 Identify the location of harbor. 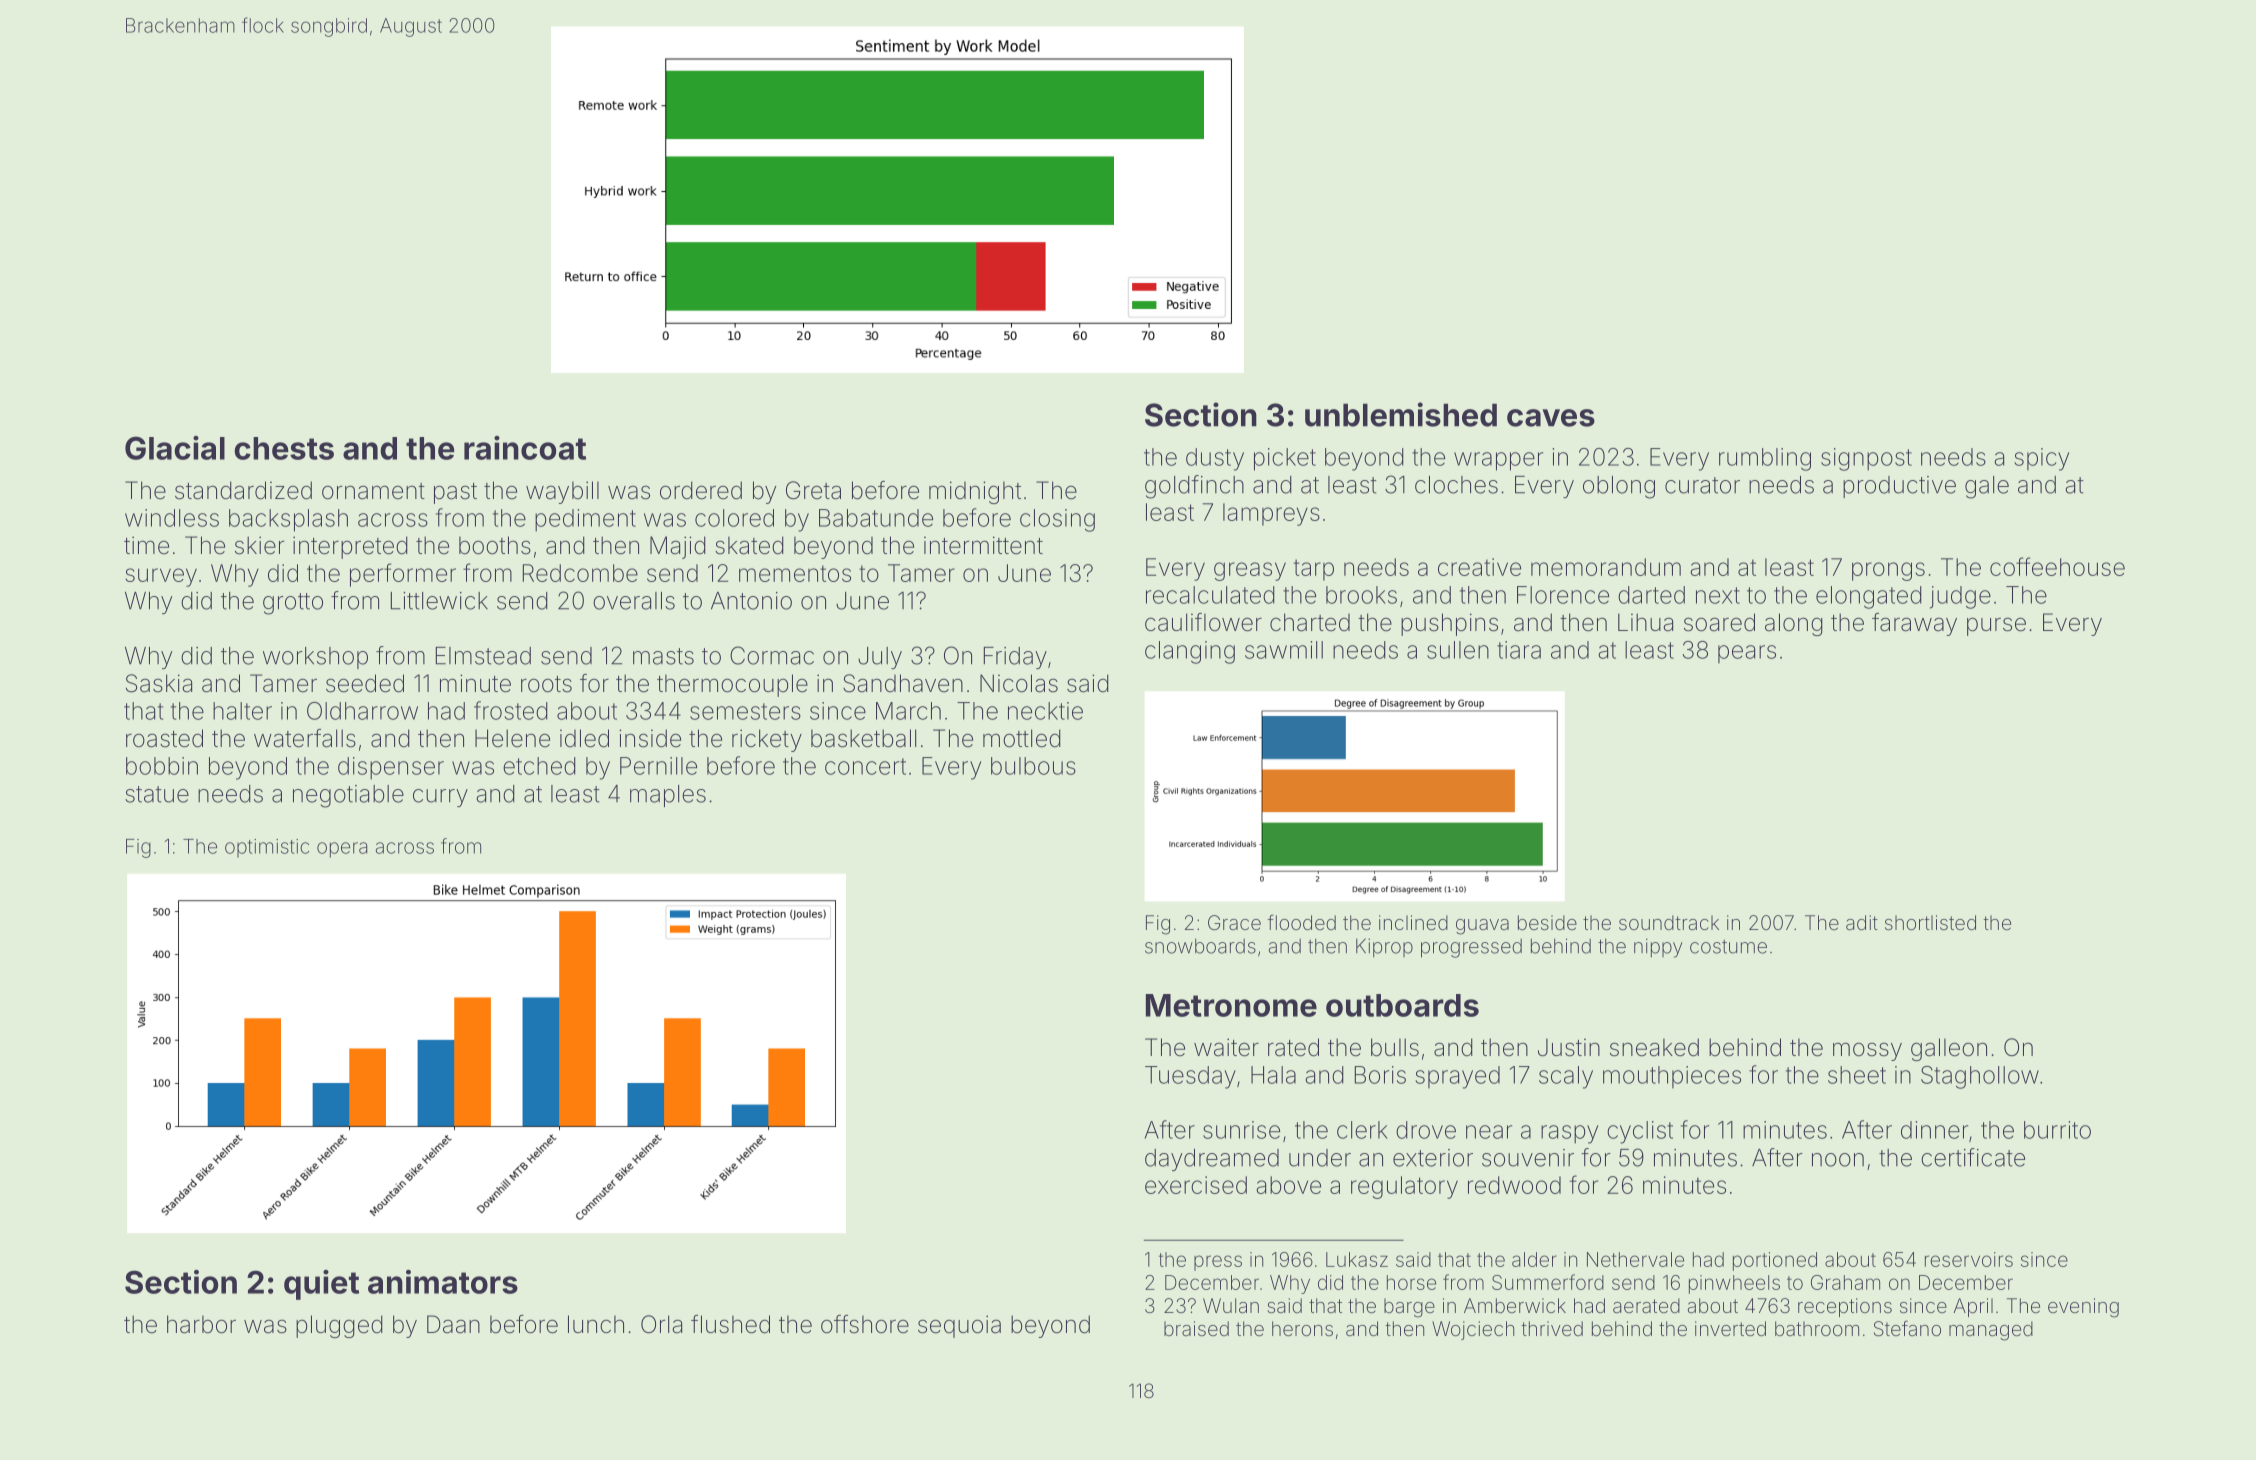
(201, 1324).
